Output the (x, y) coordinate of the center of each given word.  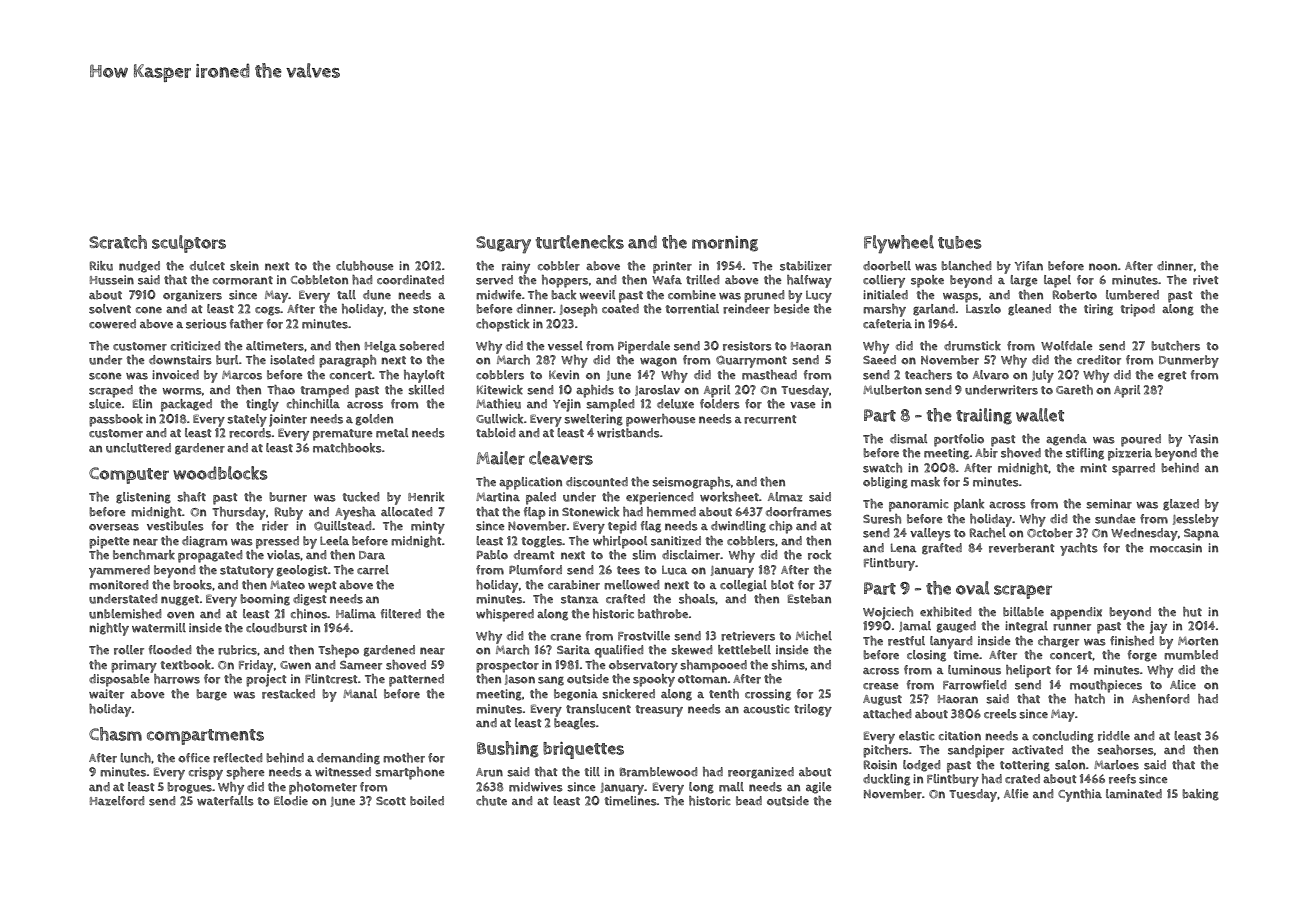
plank (969, 505)
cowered (112, 324)
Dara (372, 555)
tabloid (495, 433)
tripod (1137, 310)
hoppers (565, 281)
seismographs (691, 483)
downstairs (180, 360)
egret (1172, 376)
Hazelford (117, 801)
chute (491, 801)
